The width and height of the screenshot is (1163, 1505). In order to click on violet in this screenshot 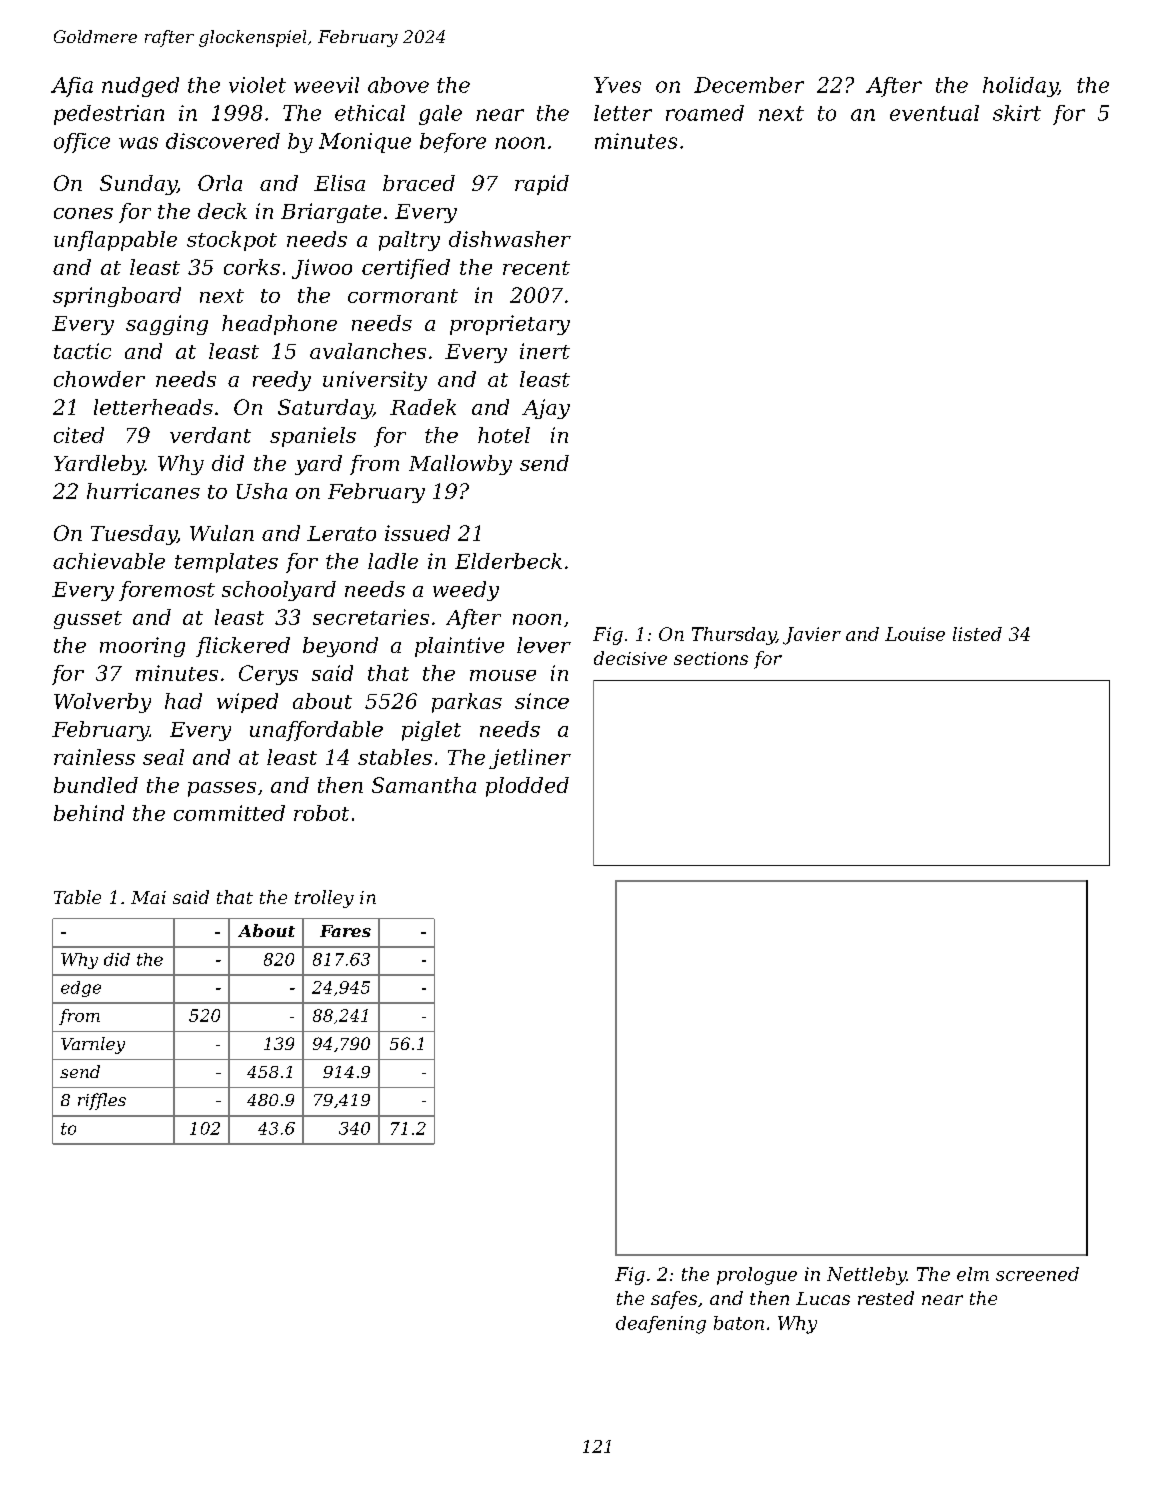, I will do `click(257, 85)`.
